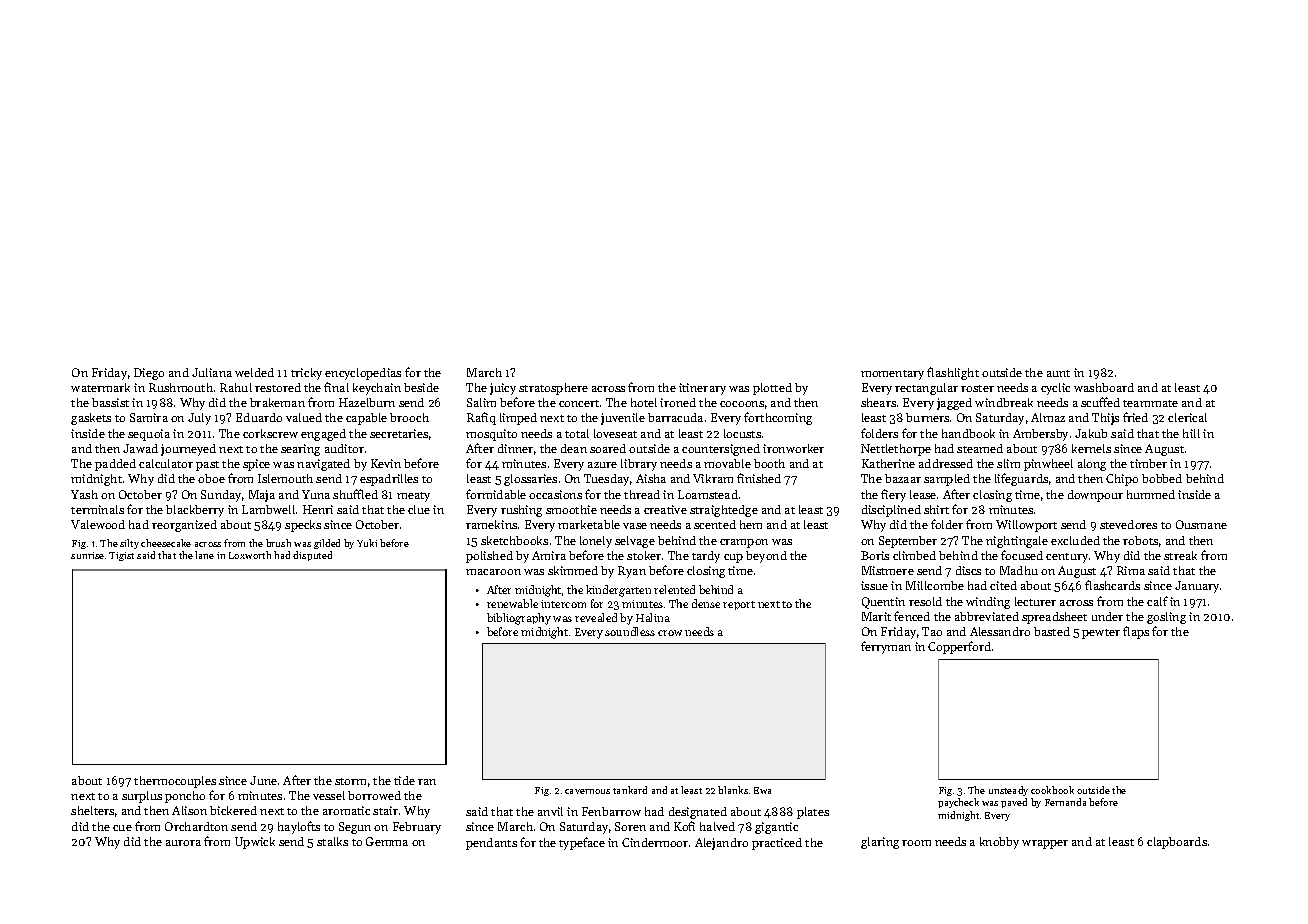  Describe the element at coordinates (1048, 465) in the screenshot. I see `pinwheel` at that location.
